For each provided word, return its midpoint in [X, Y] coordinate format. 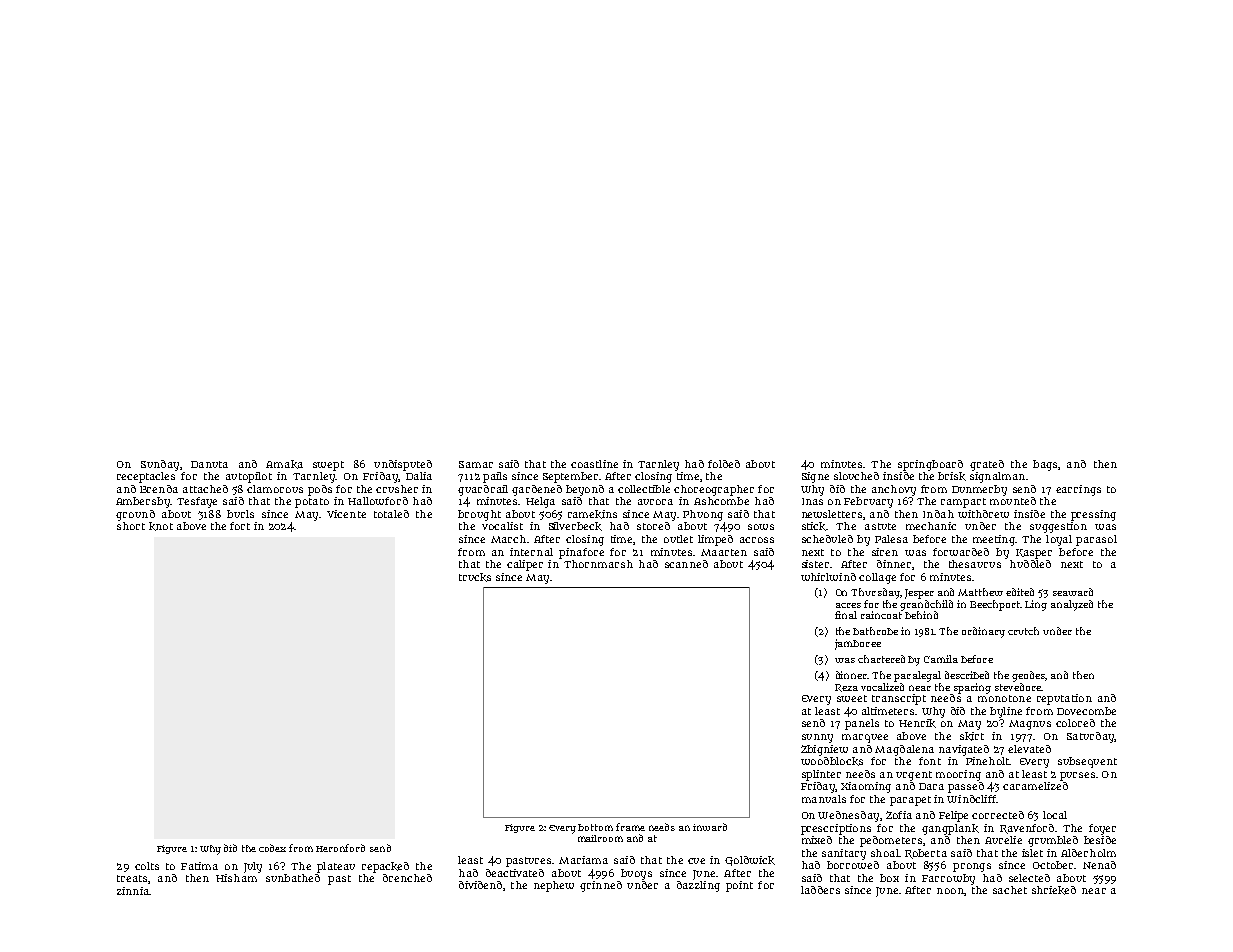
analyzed [1072, 605]
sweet [852, 698]
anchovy [894, 490]
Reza [846, 688]
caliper [525, 565]
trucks [475, 577]
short [131, 526]
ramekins [592, 514]
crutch [1023, 631]
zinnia [133, 891]
